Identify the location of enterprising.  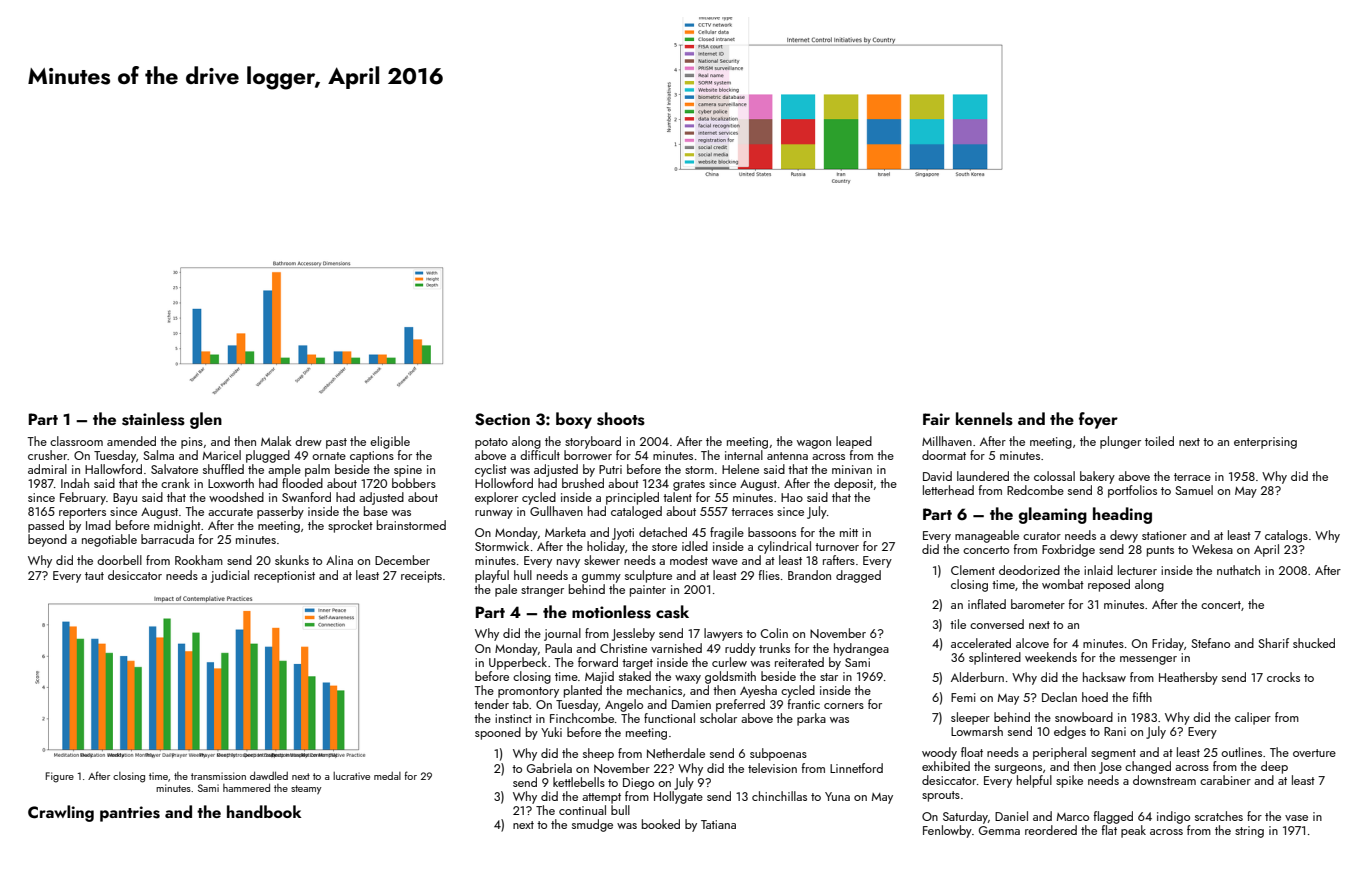
(1265, 443).
